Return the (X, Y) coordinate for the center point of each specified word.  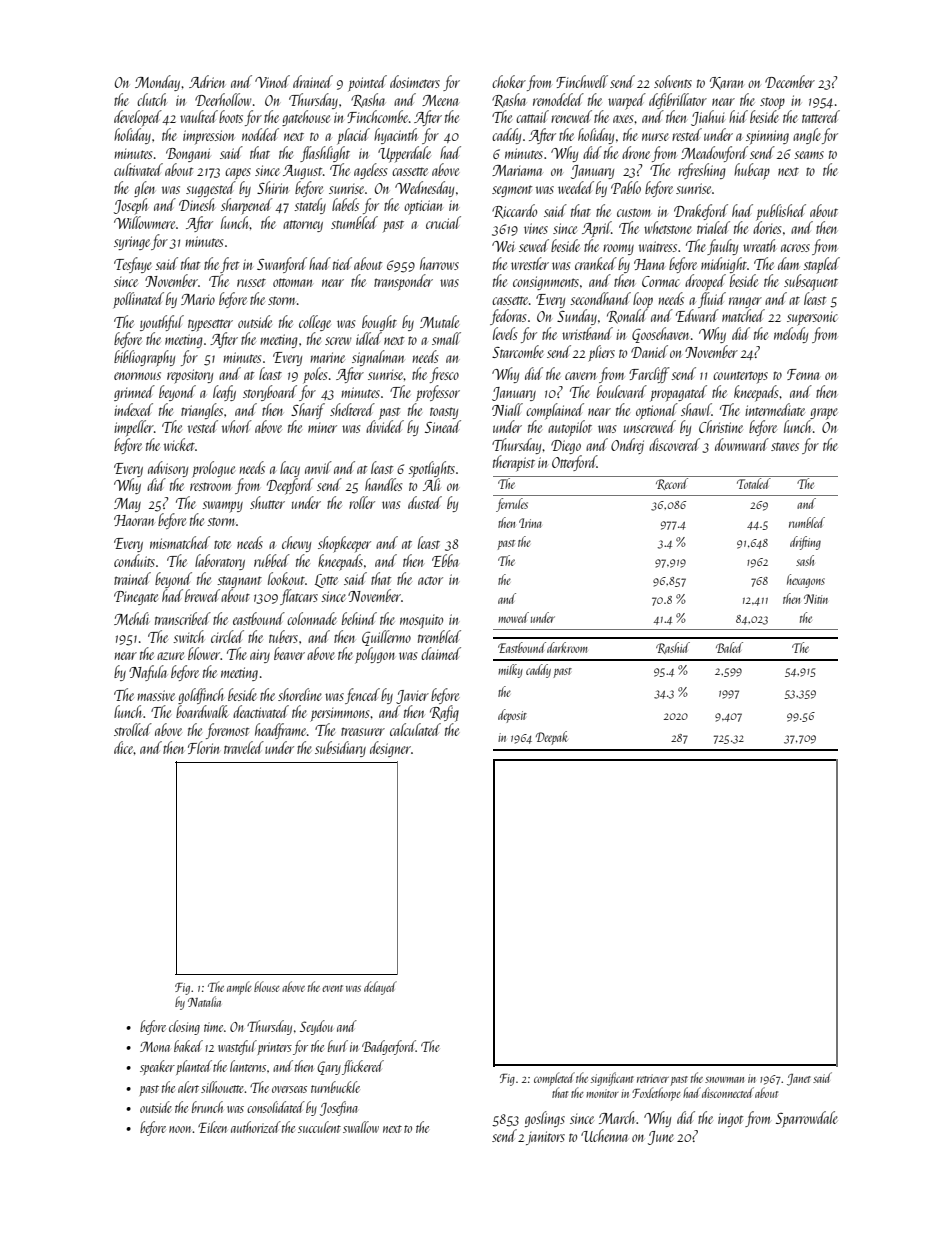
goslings (545, 1119)
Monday (157, 83)
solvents (673, 81)
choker (509, 81)
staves (785, 446)
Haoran (134, 520)
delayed (380, 988)
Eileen (212, 1127)
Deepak (552, 738)
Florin (203, 747)
